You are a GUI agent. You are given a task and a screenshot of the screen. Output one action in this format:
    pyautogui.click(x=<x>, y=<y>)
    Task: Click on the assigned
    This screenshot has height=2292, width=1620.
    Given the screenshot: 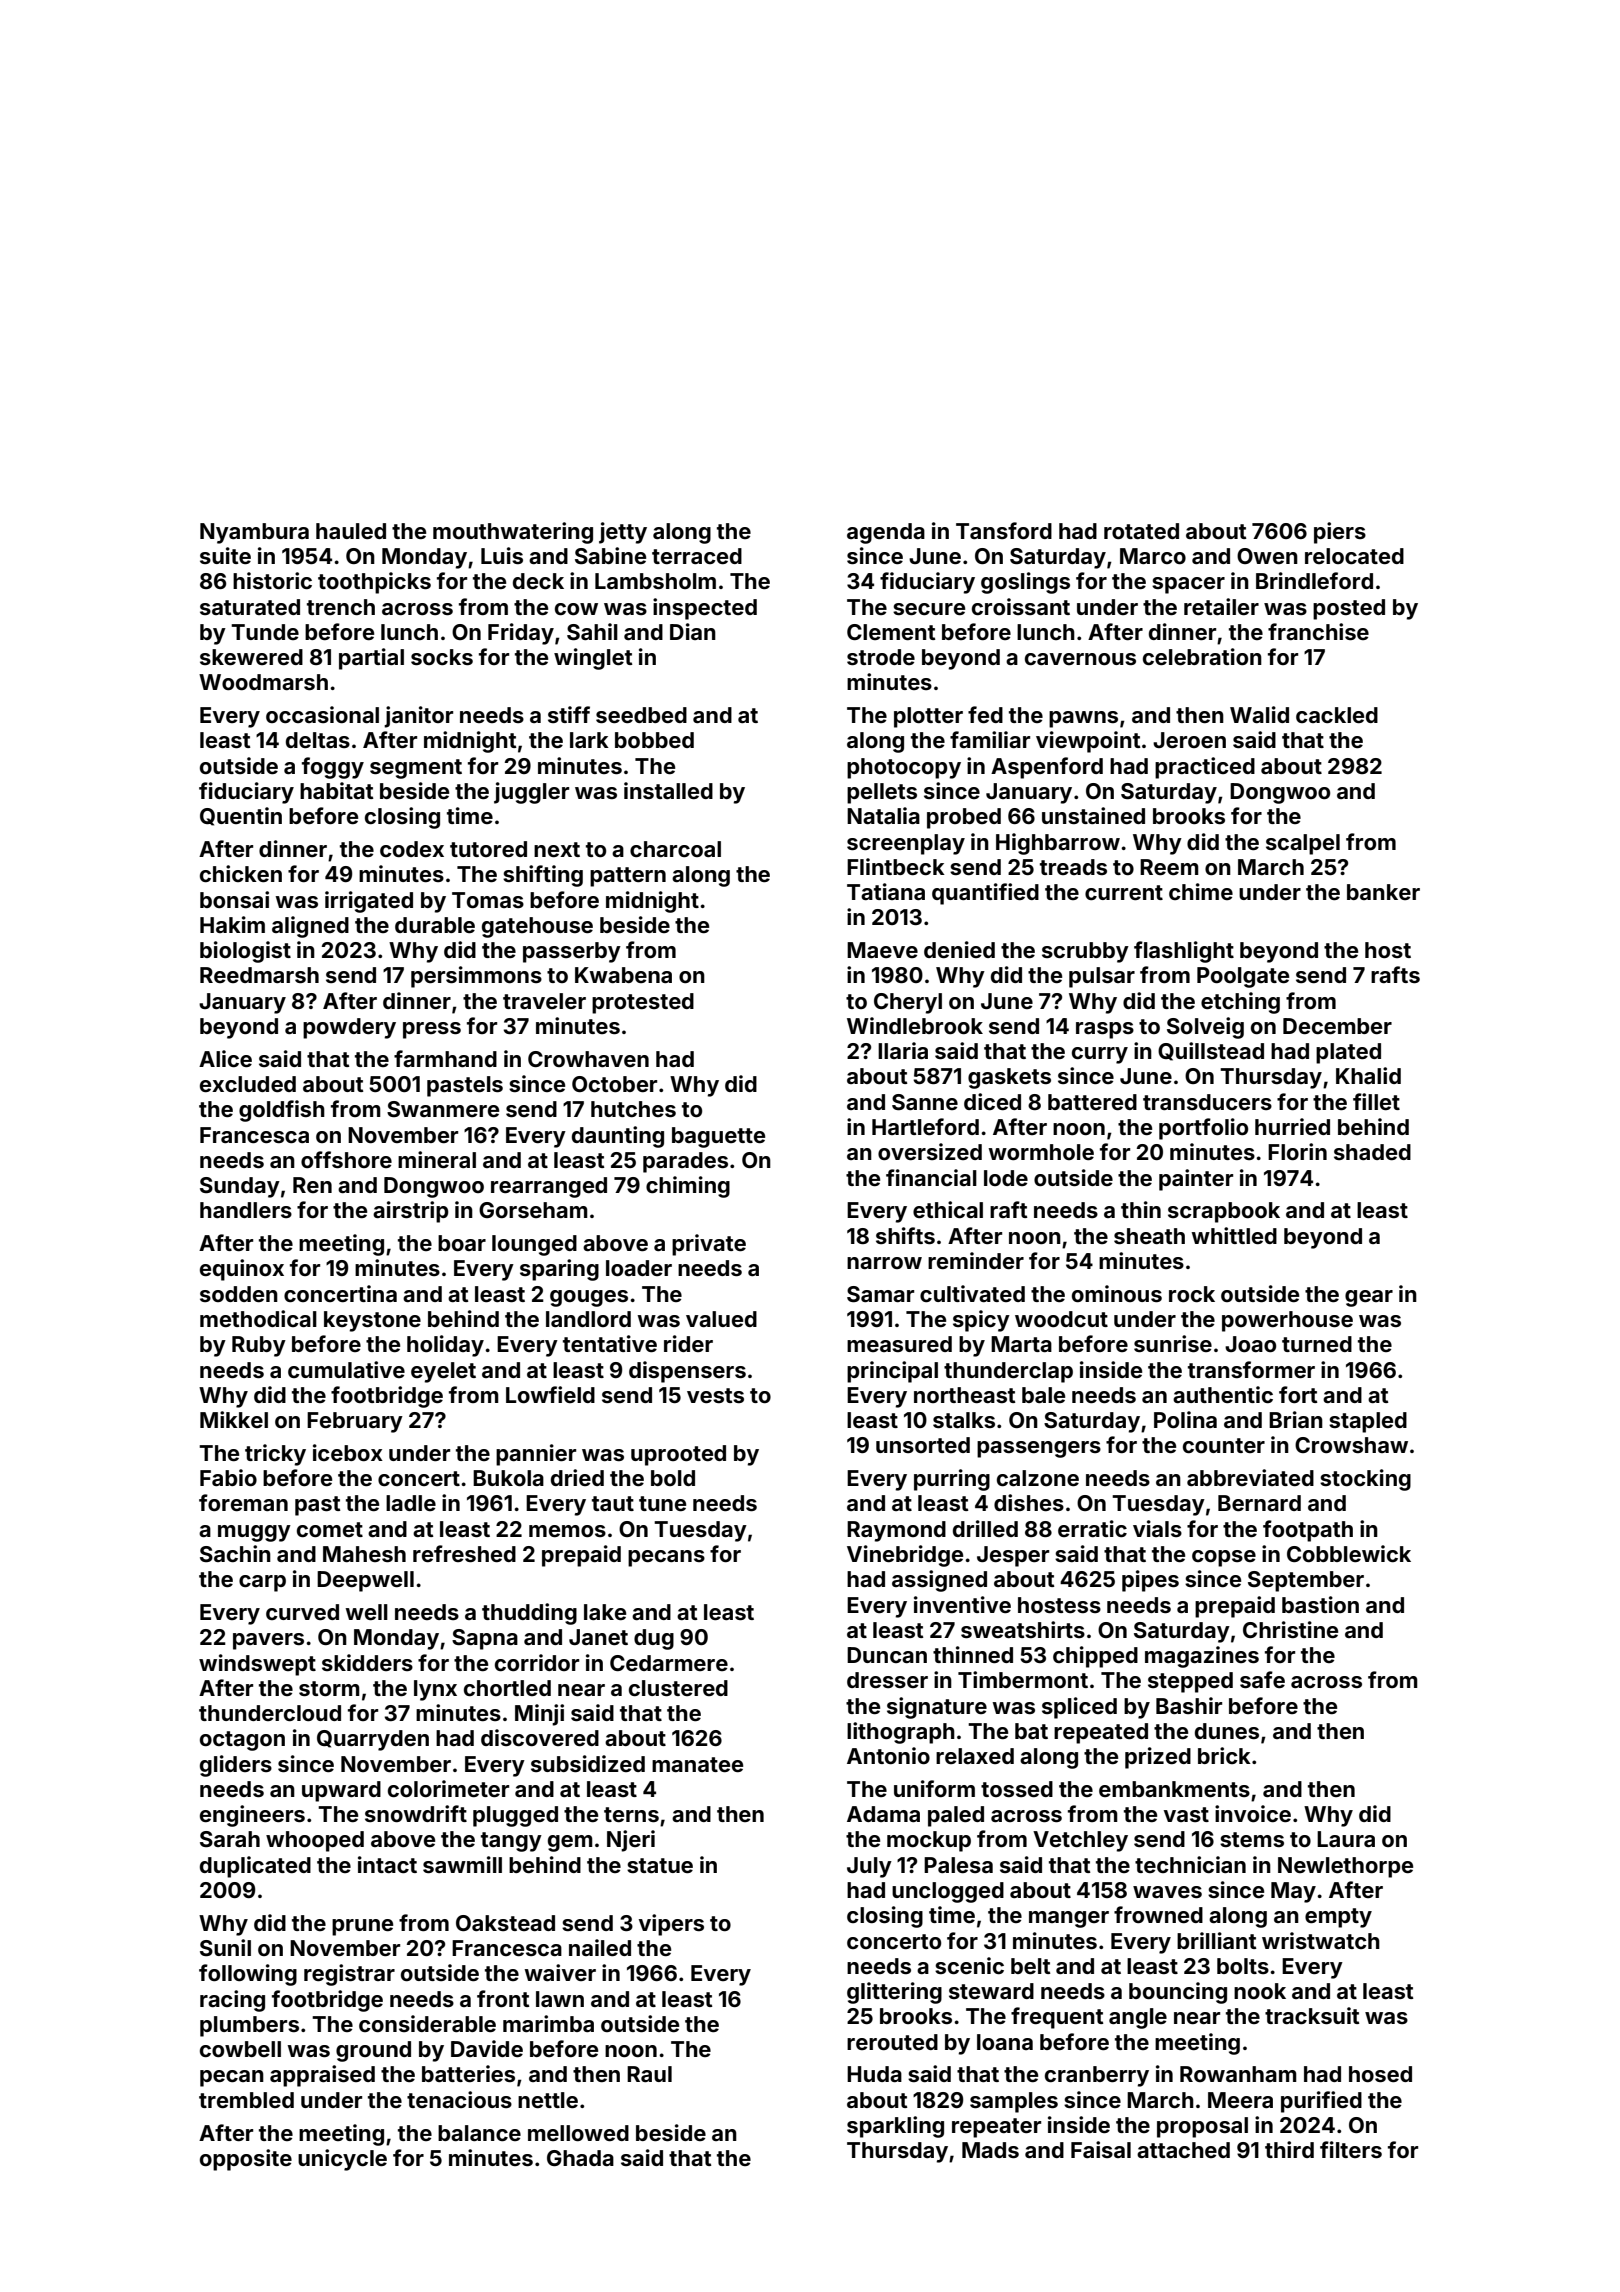 What is the action you would take?
    pyautogui.click(x=939, y=1581)
